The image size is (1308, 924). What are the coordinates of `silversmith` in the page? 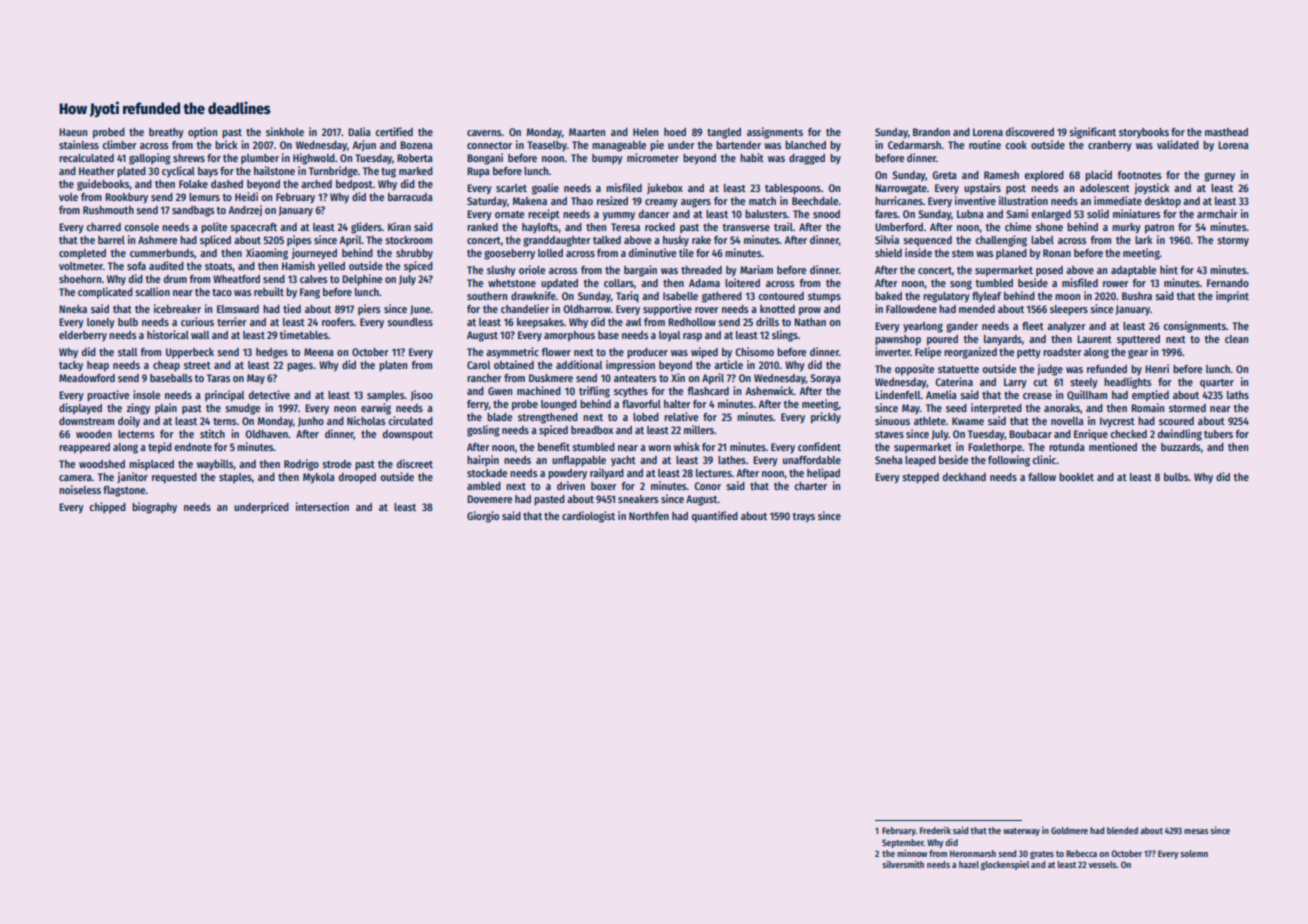 It's located at (903, 864).
